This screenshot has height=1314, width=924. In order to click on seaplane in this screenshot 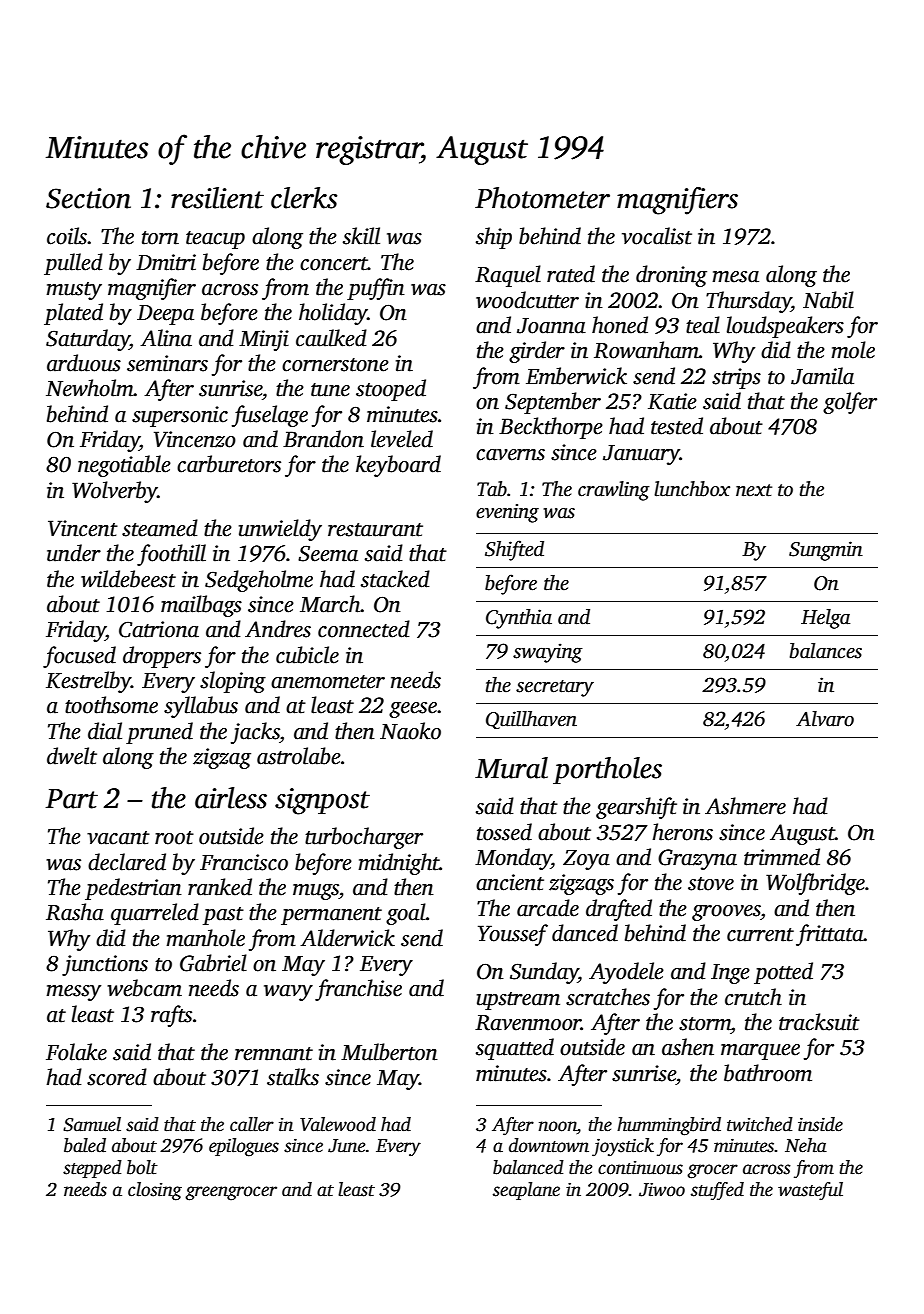, I will do `click(526, 1191)`.
